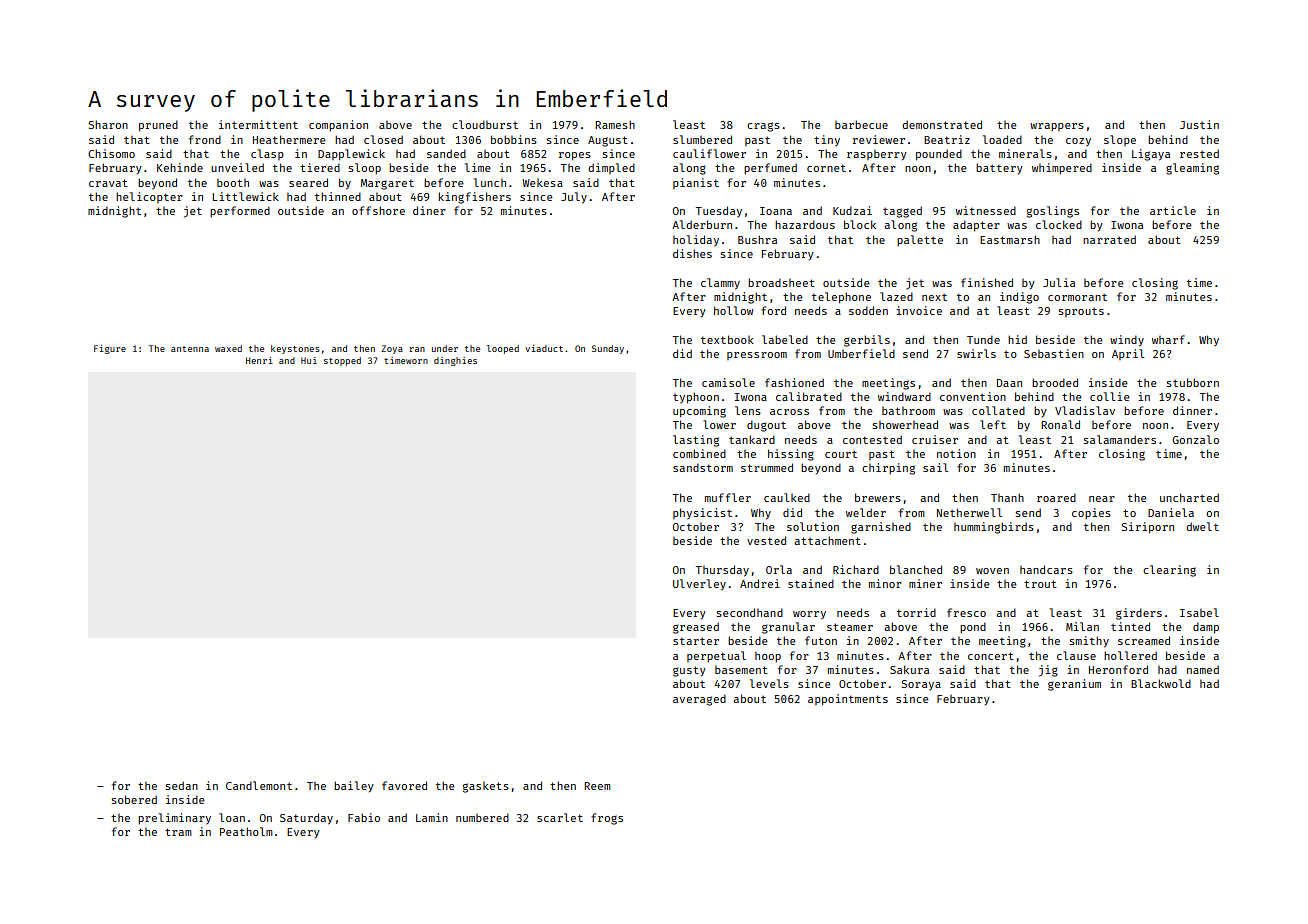 The height and width of the screenshot is (924, 1308). Describe the element at coordinates (791, 455) in the screenshot. I see `hissing` at that location.
